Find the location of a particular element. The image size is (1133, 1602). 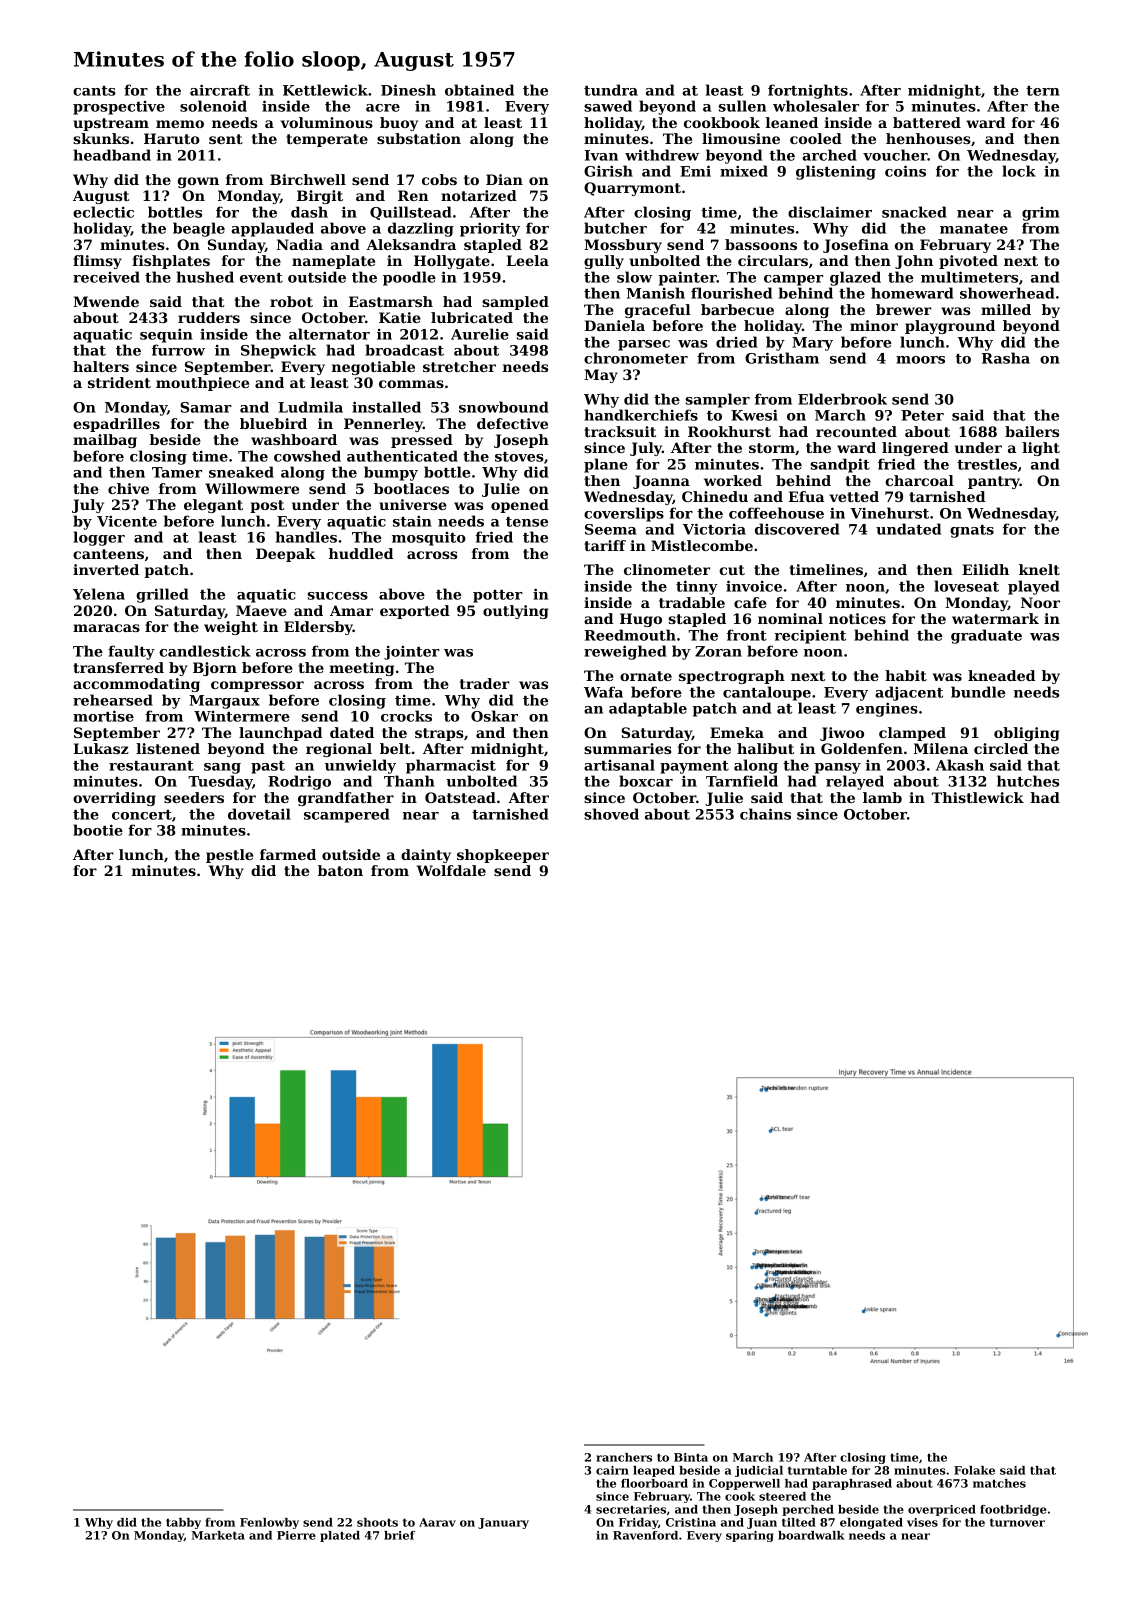

beagle is located at coordinates (199, 229).
